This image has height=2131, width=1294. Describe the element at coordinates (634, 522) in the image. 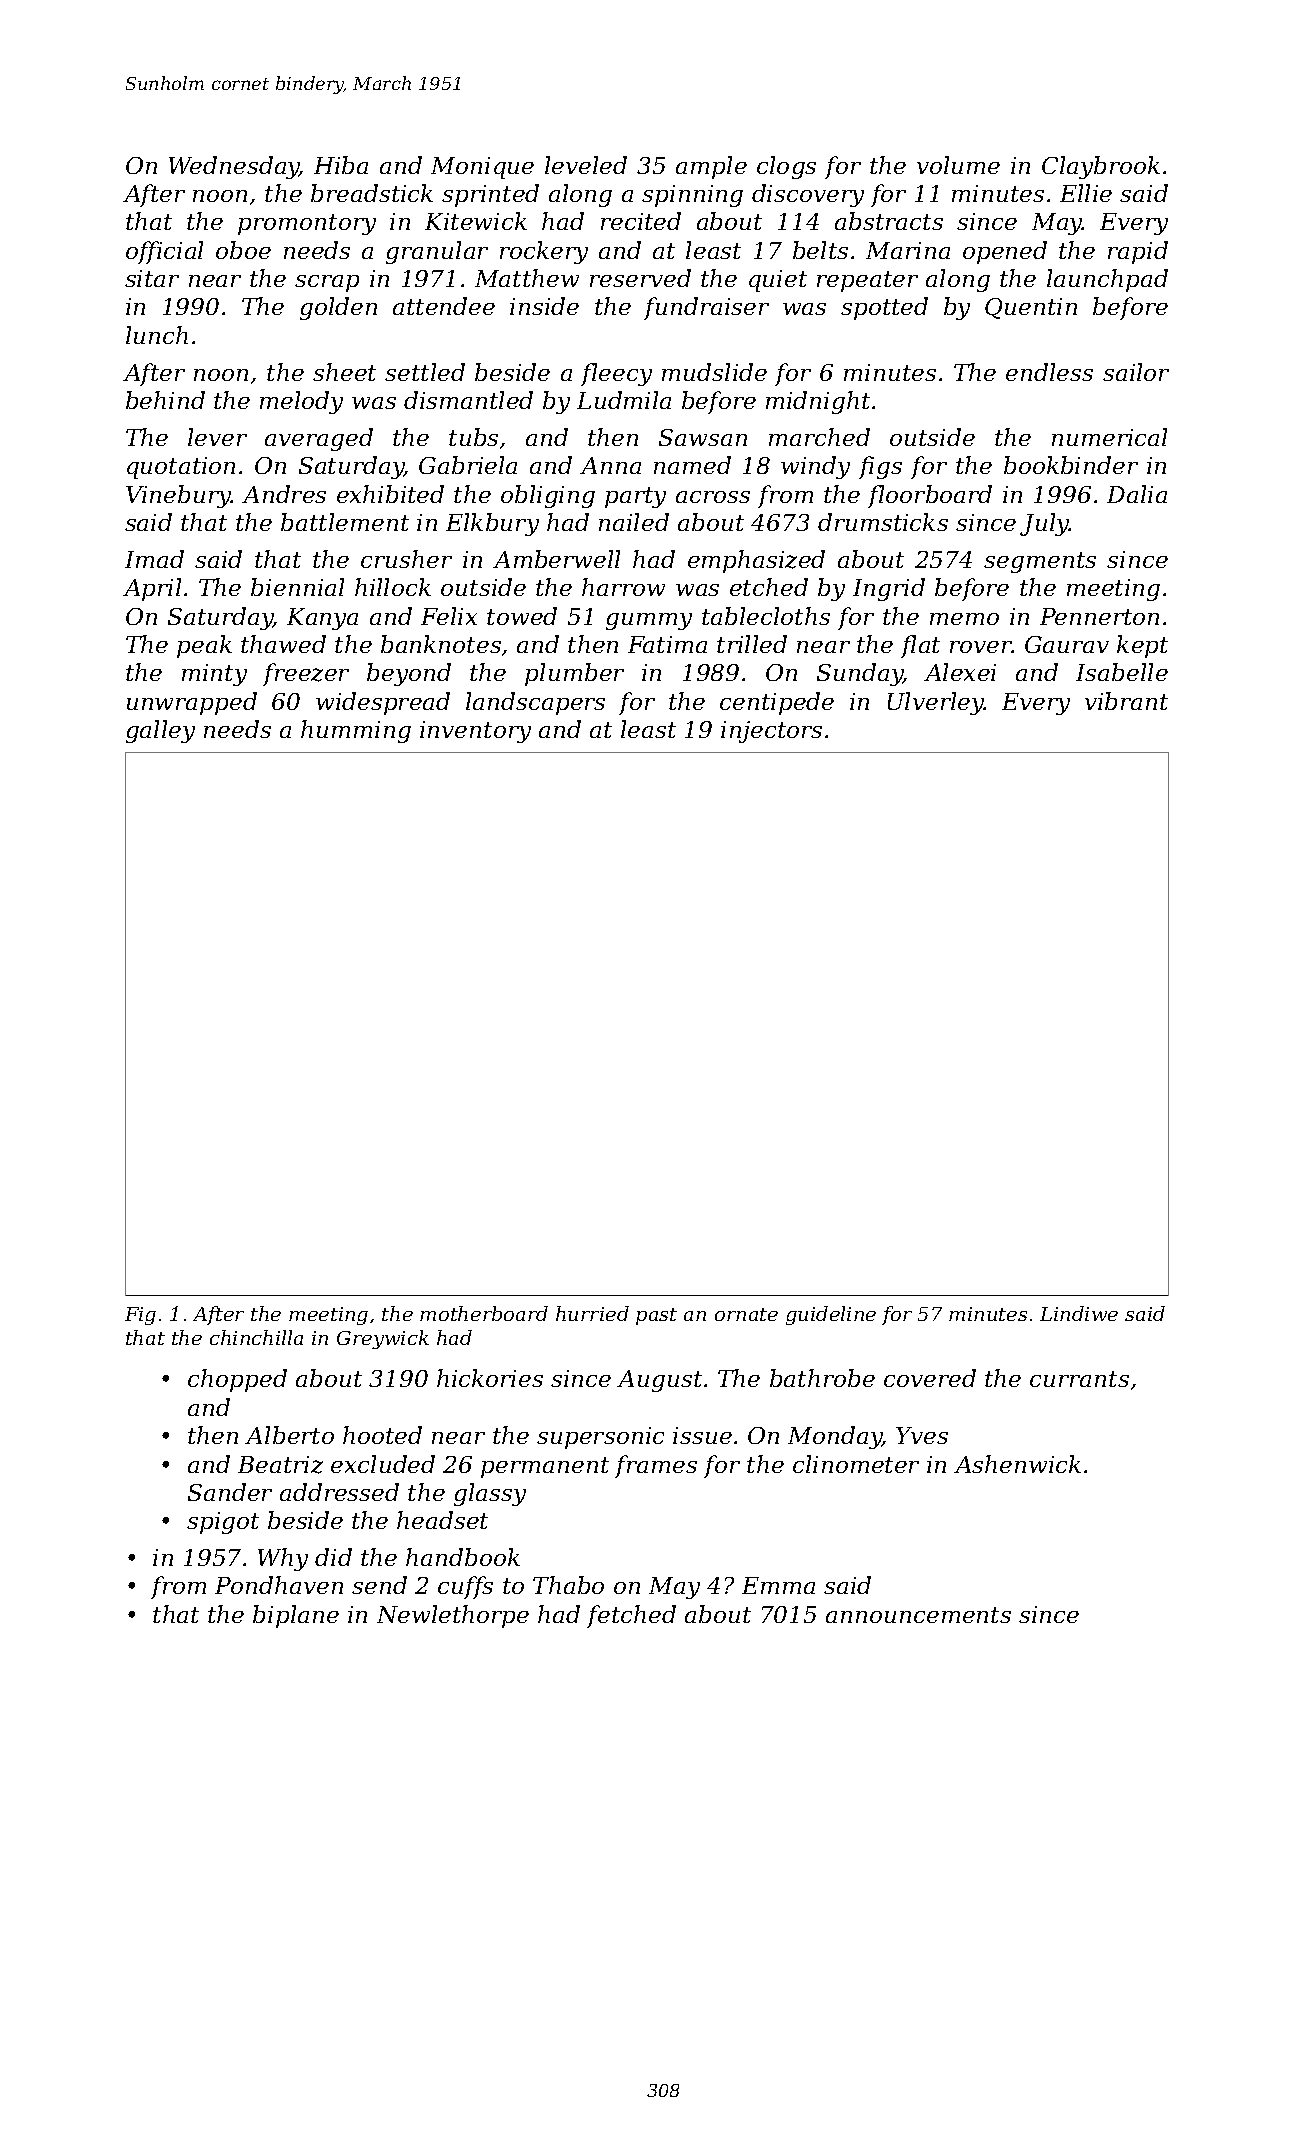

I see `nailed` at that location.
